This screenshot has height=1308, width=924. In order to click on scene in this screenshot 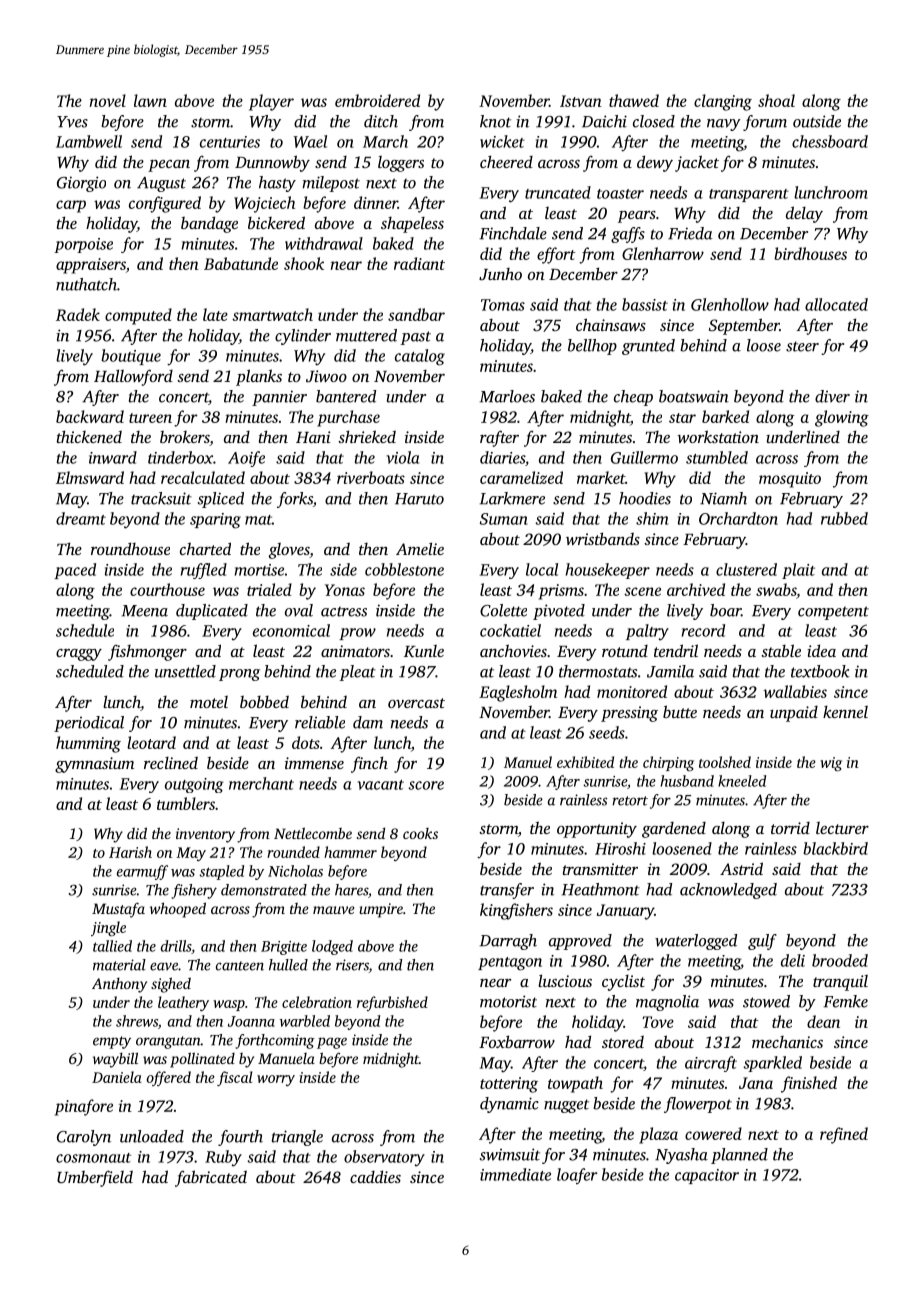, I will do `click(642, 591)`.
